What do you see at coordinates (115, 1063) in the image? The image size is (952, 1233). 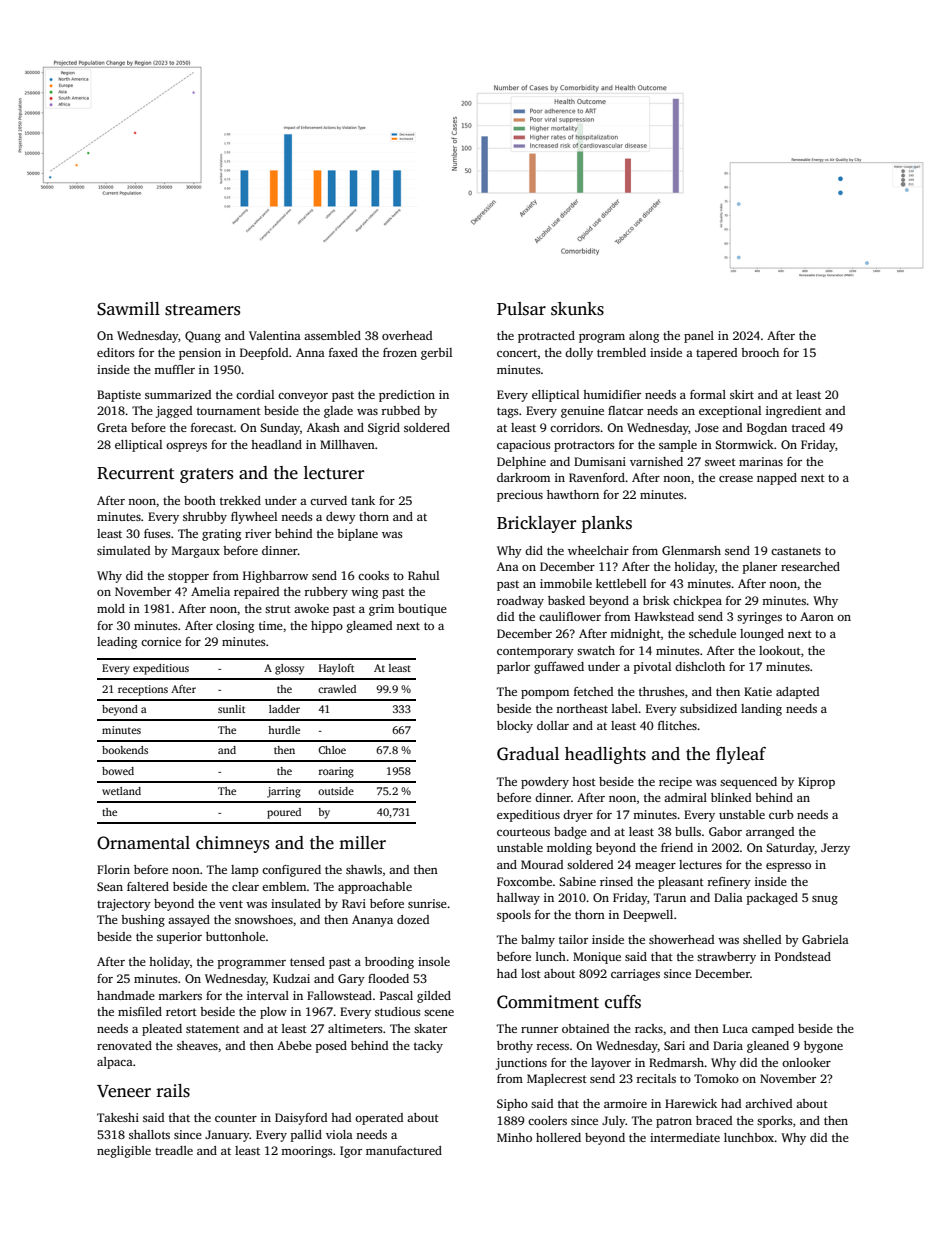 I see `alpaca` at bounding box center [115, 1063].
